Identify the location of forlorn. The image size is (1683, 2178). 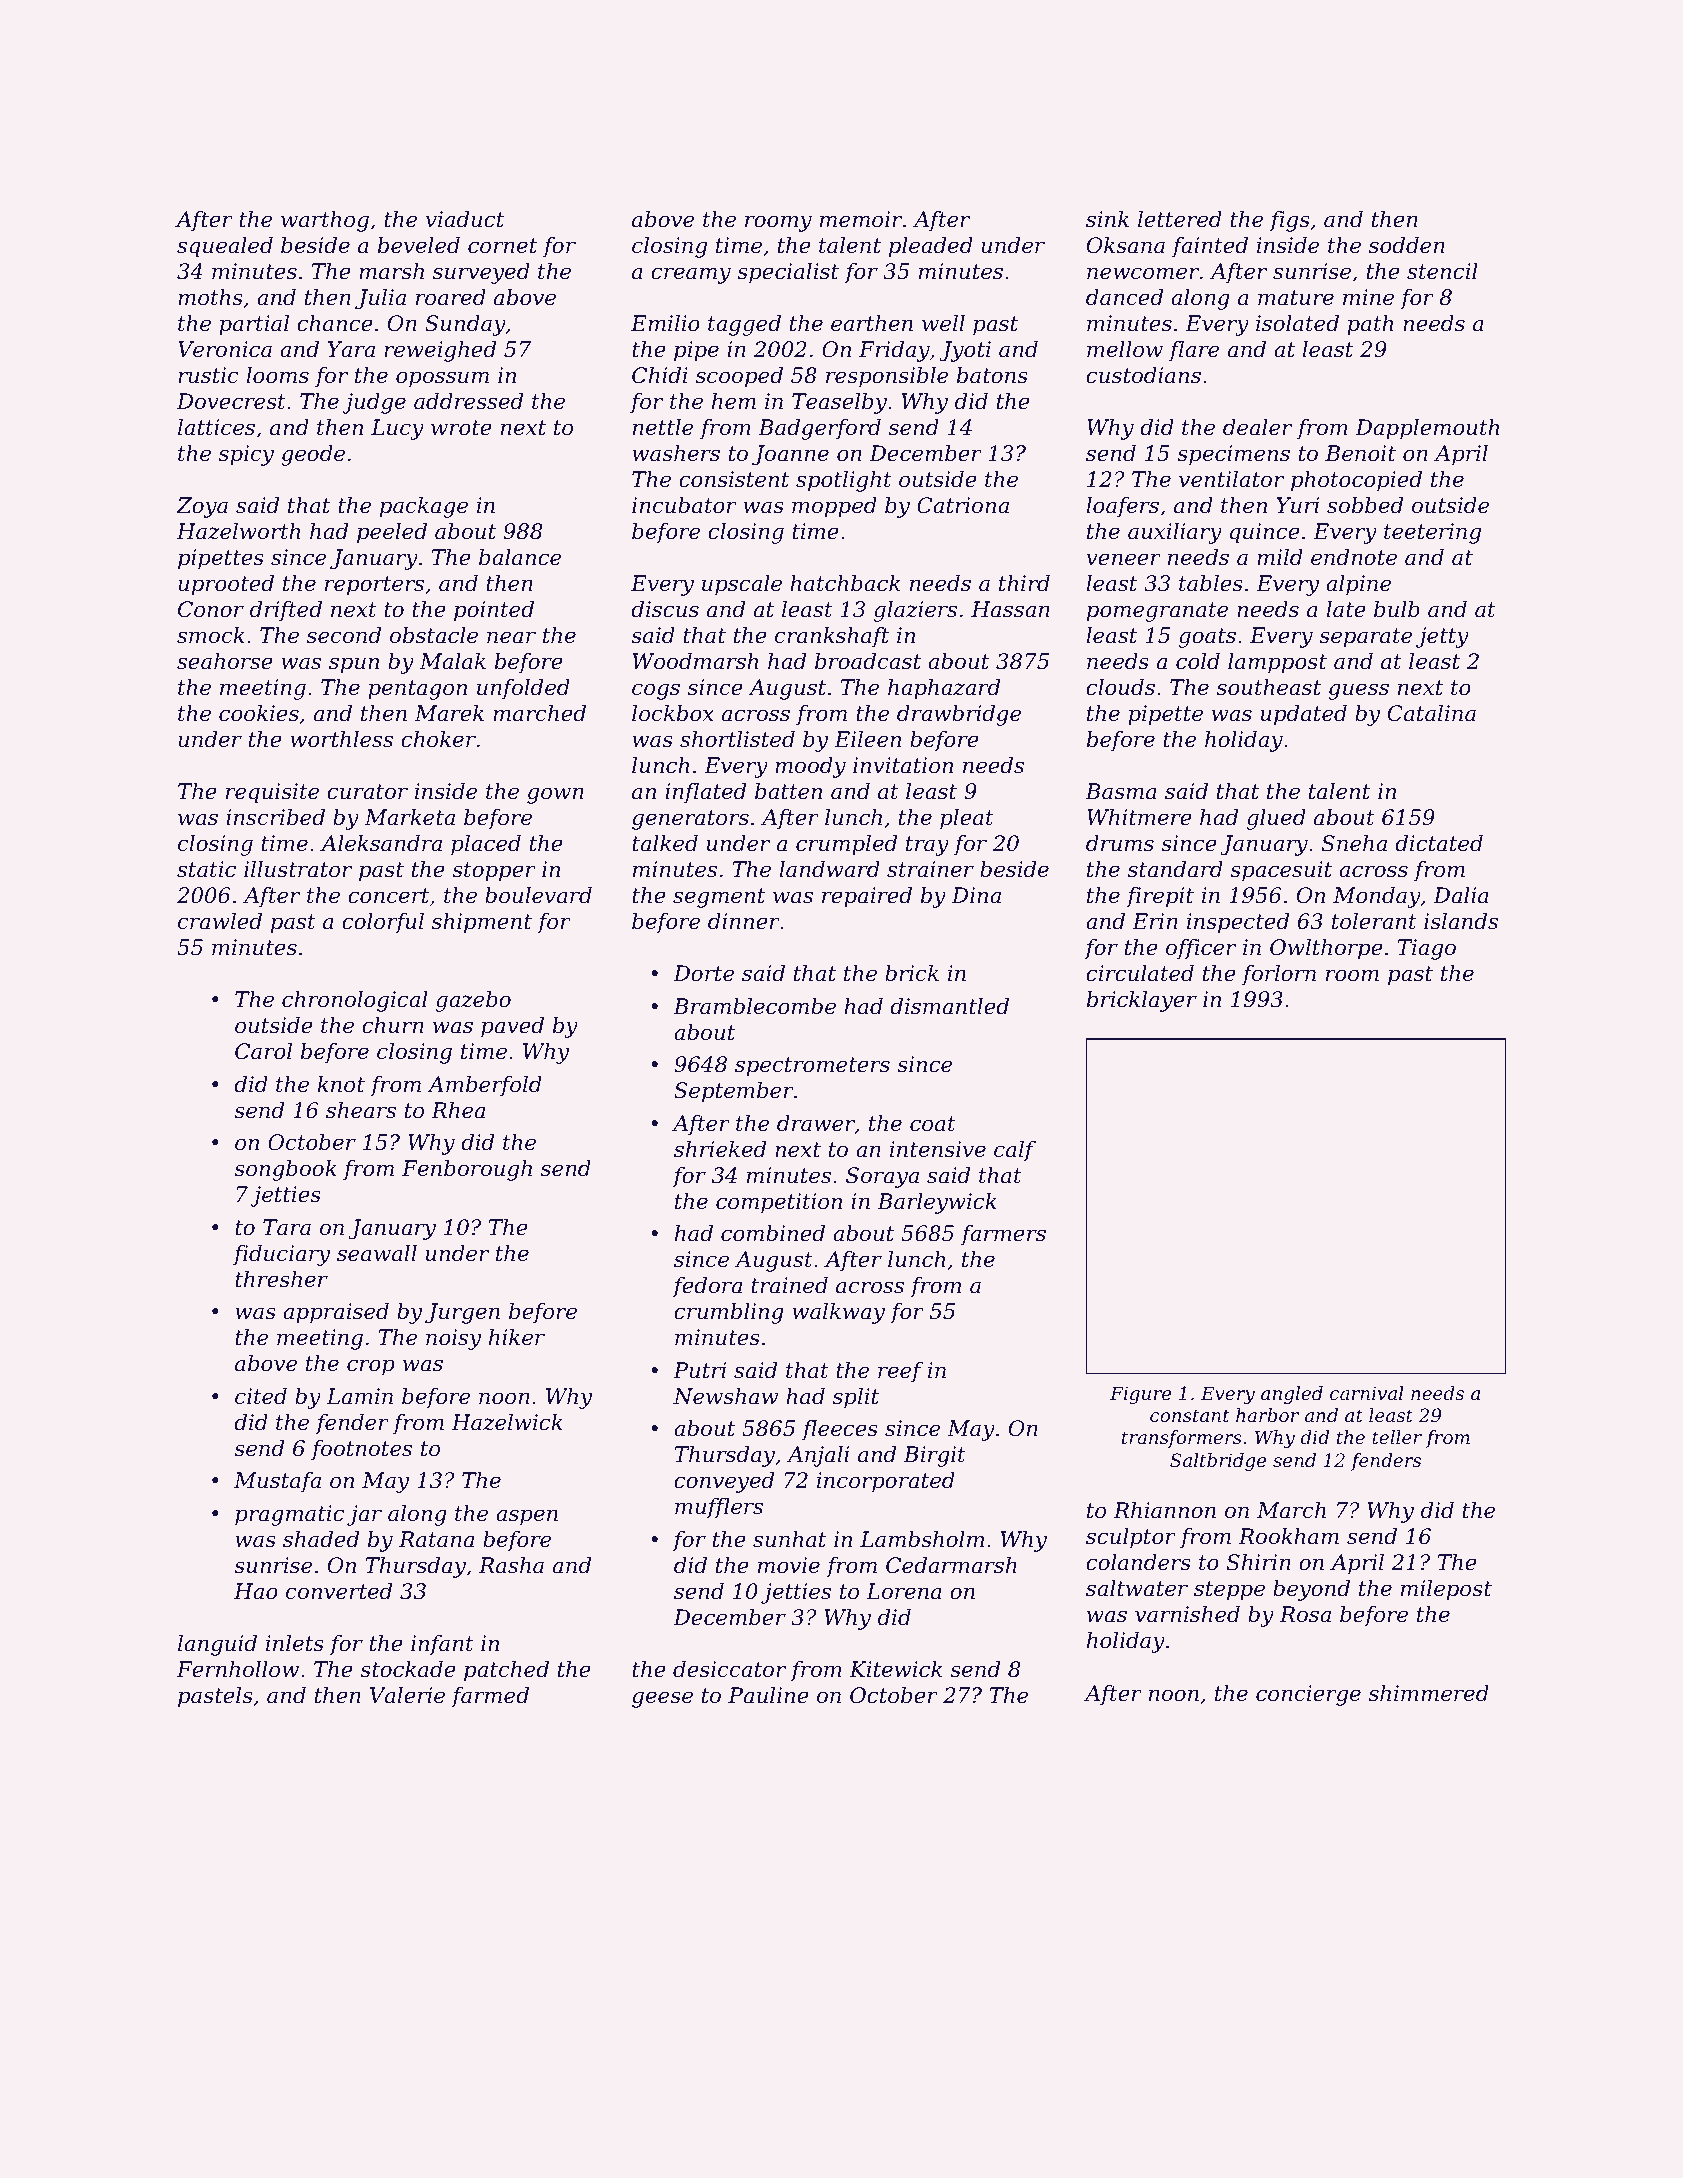
(1279, 975).
